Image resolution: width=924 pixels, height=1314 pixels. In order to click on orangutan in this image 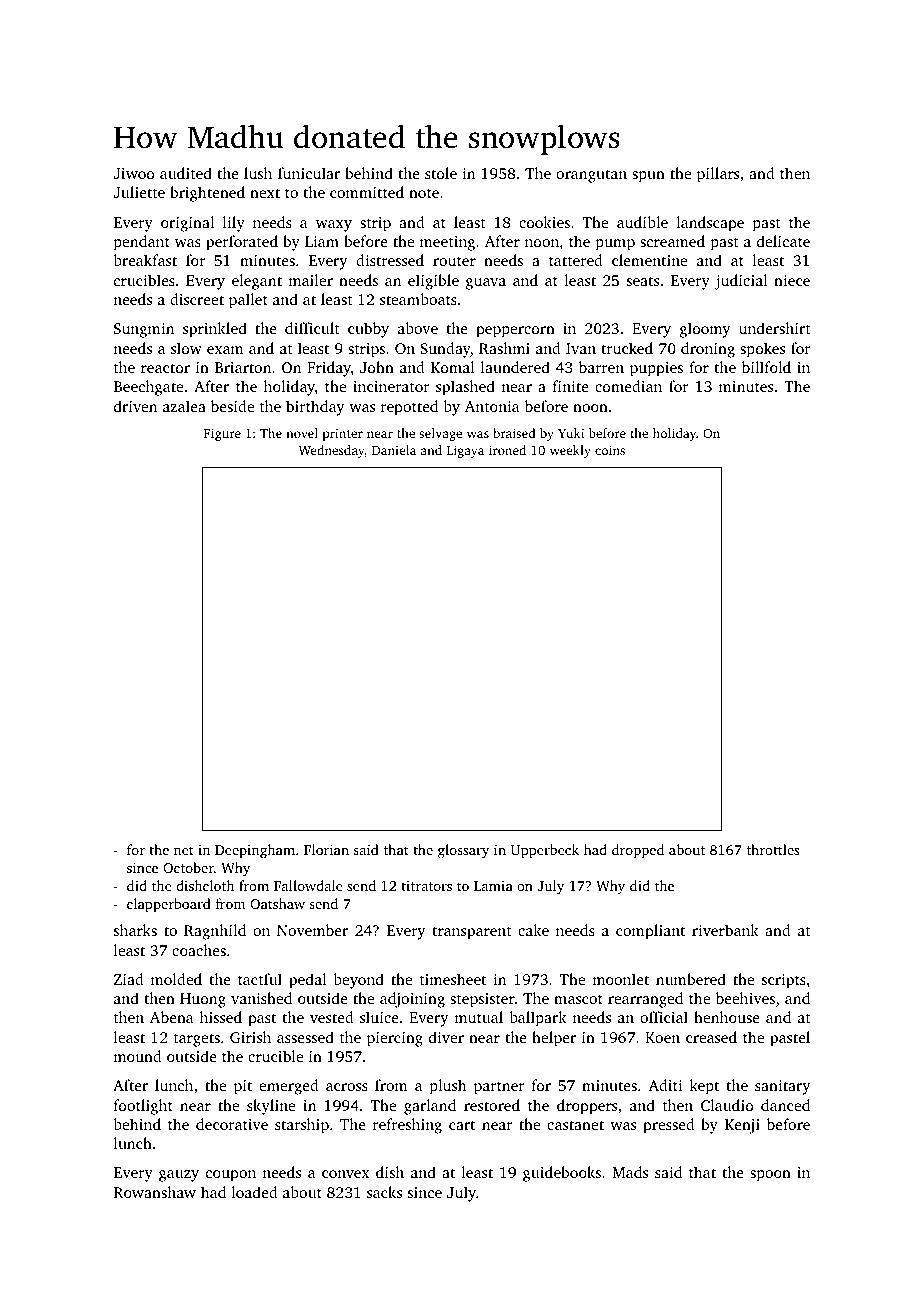, I will do `click(591, 176)`.
